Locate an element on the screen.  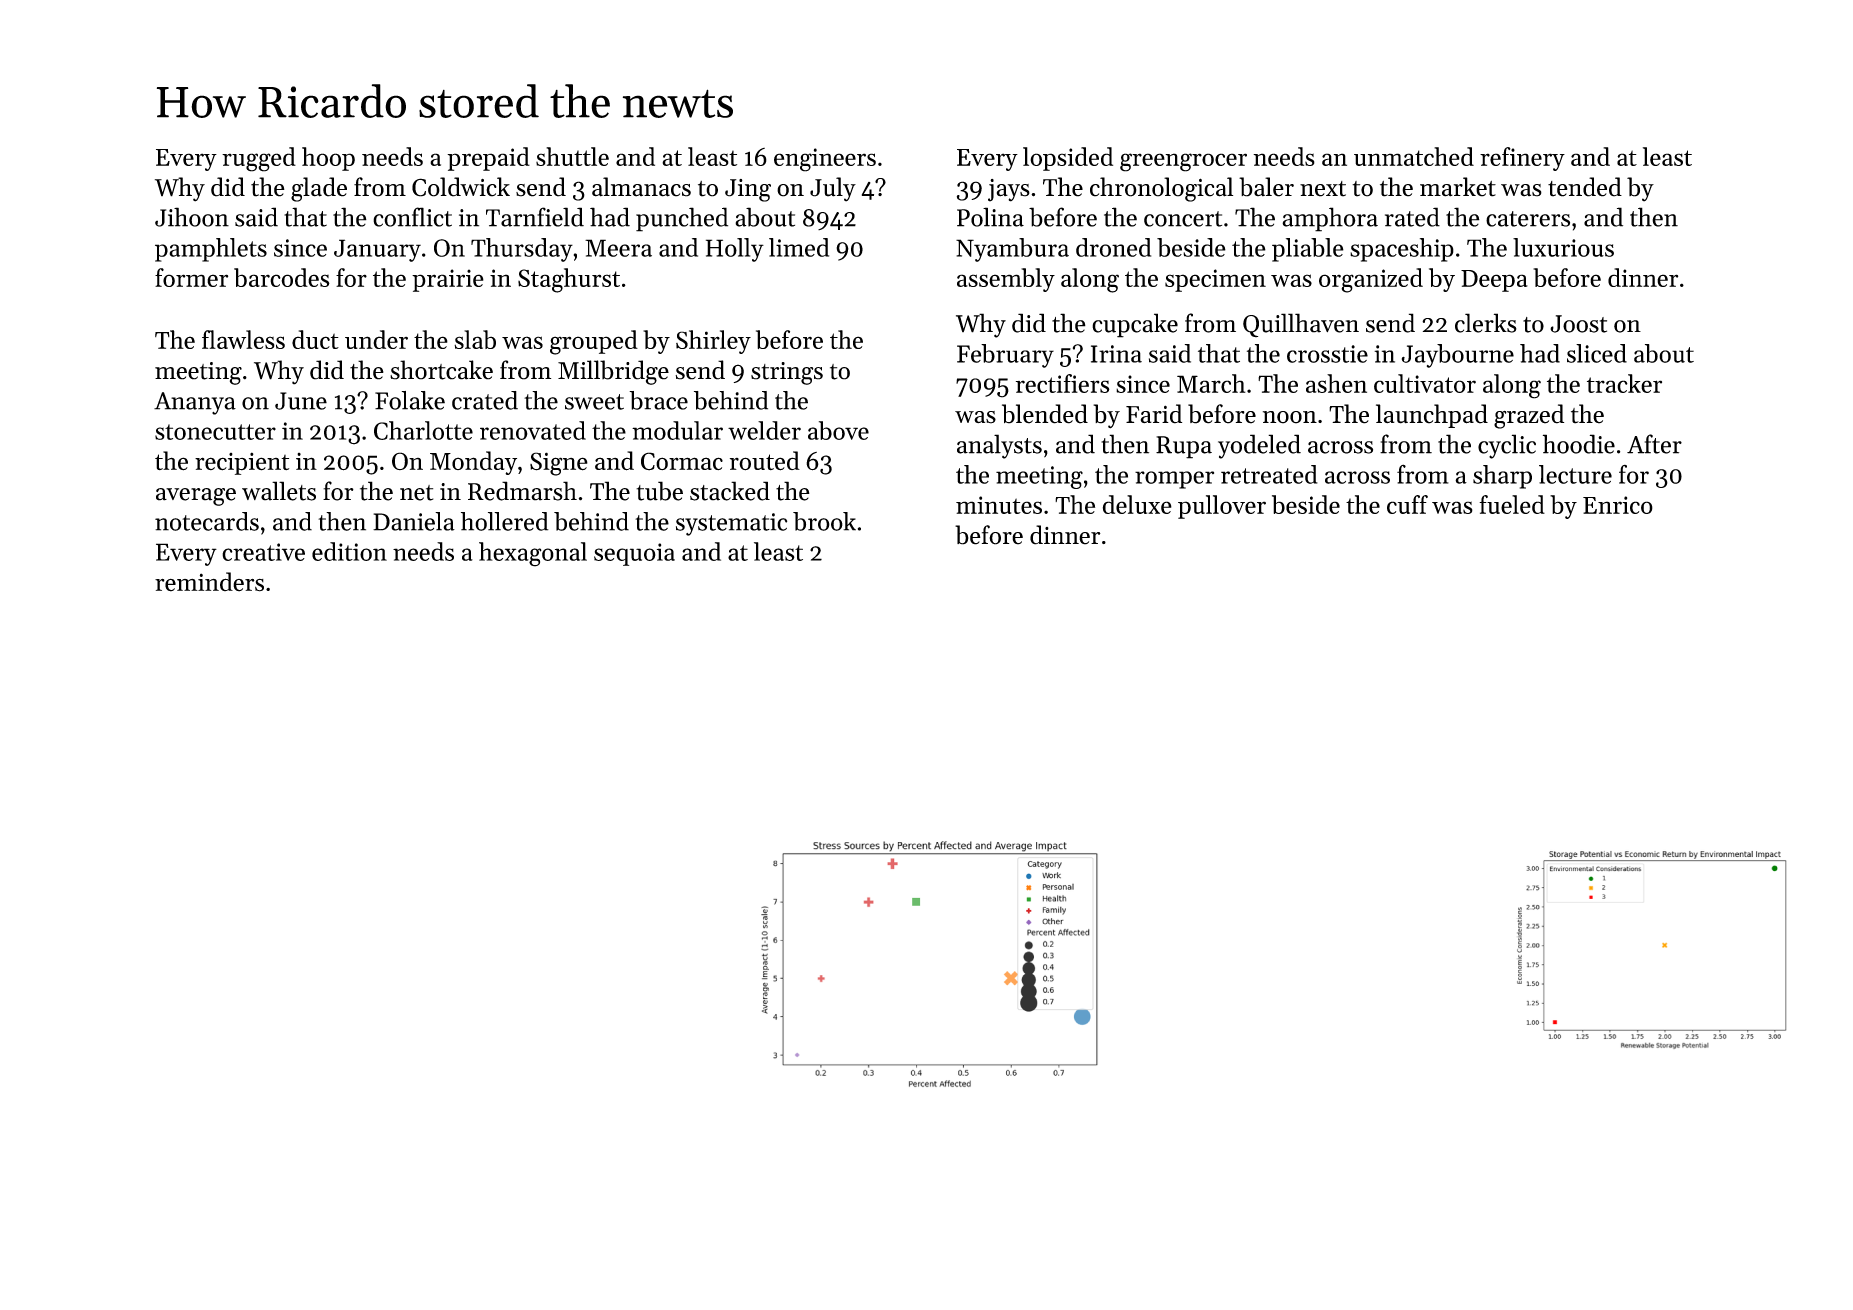
hoodie is located at coordinates (1579, 444).
